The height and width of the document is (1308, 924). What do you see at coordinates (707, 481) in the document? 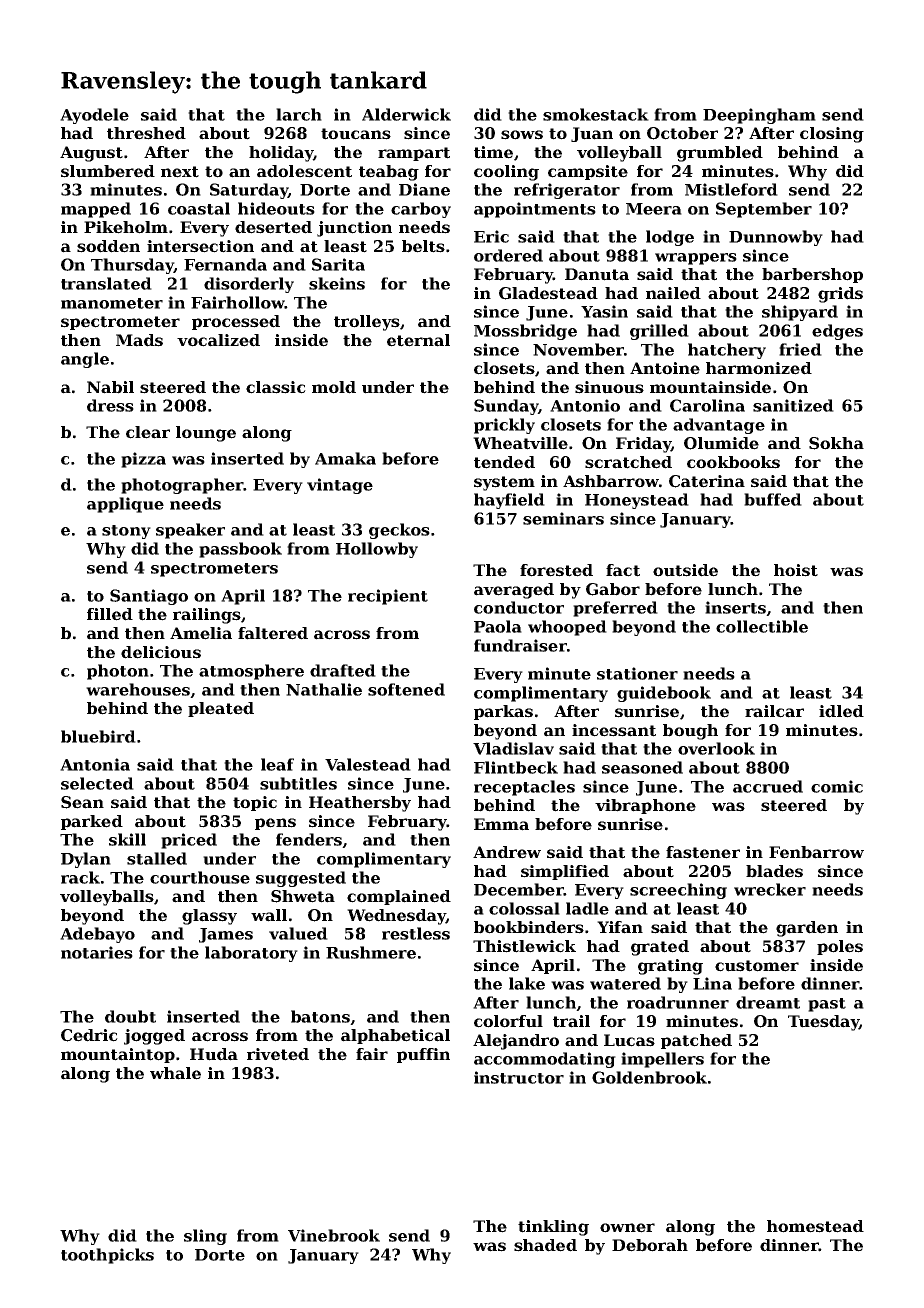
I see `Caterina` at bounding box center [707, 481].
